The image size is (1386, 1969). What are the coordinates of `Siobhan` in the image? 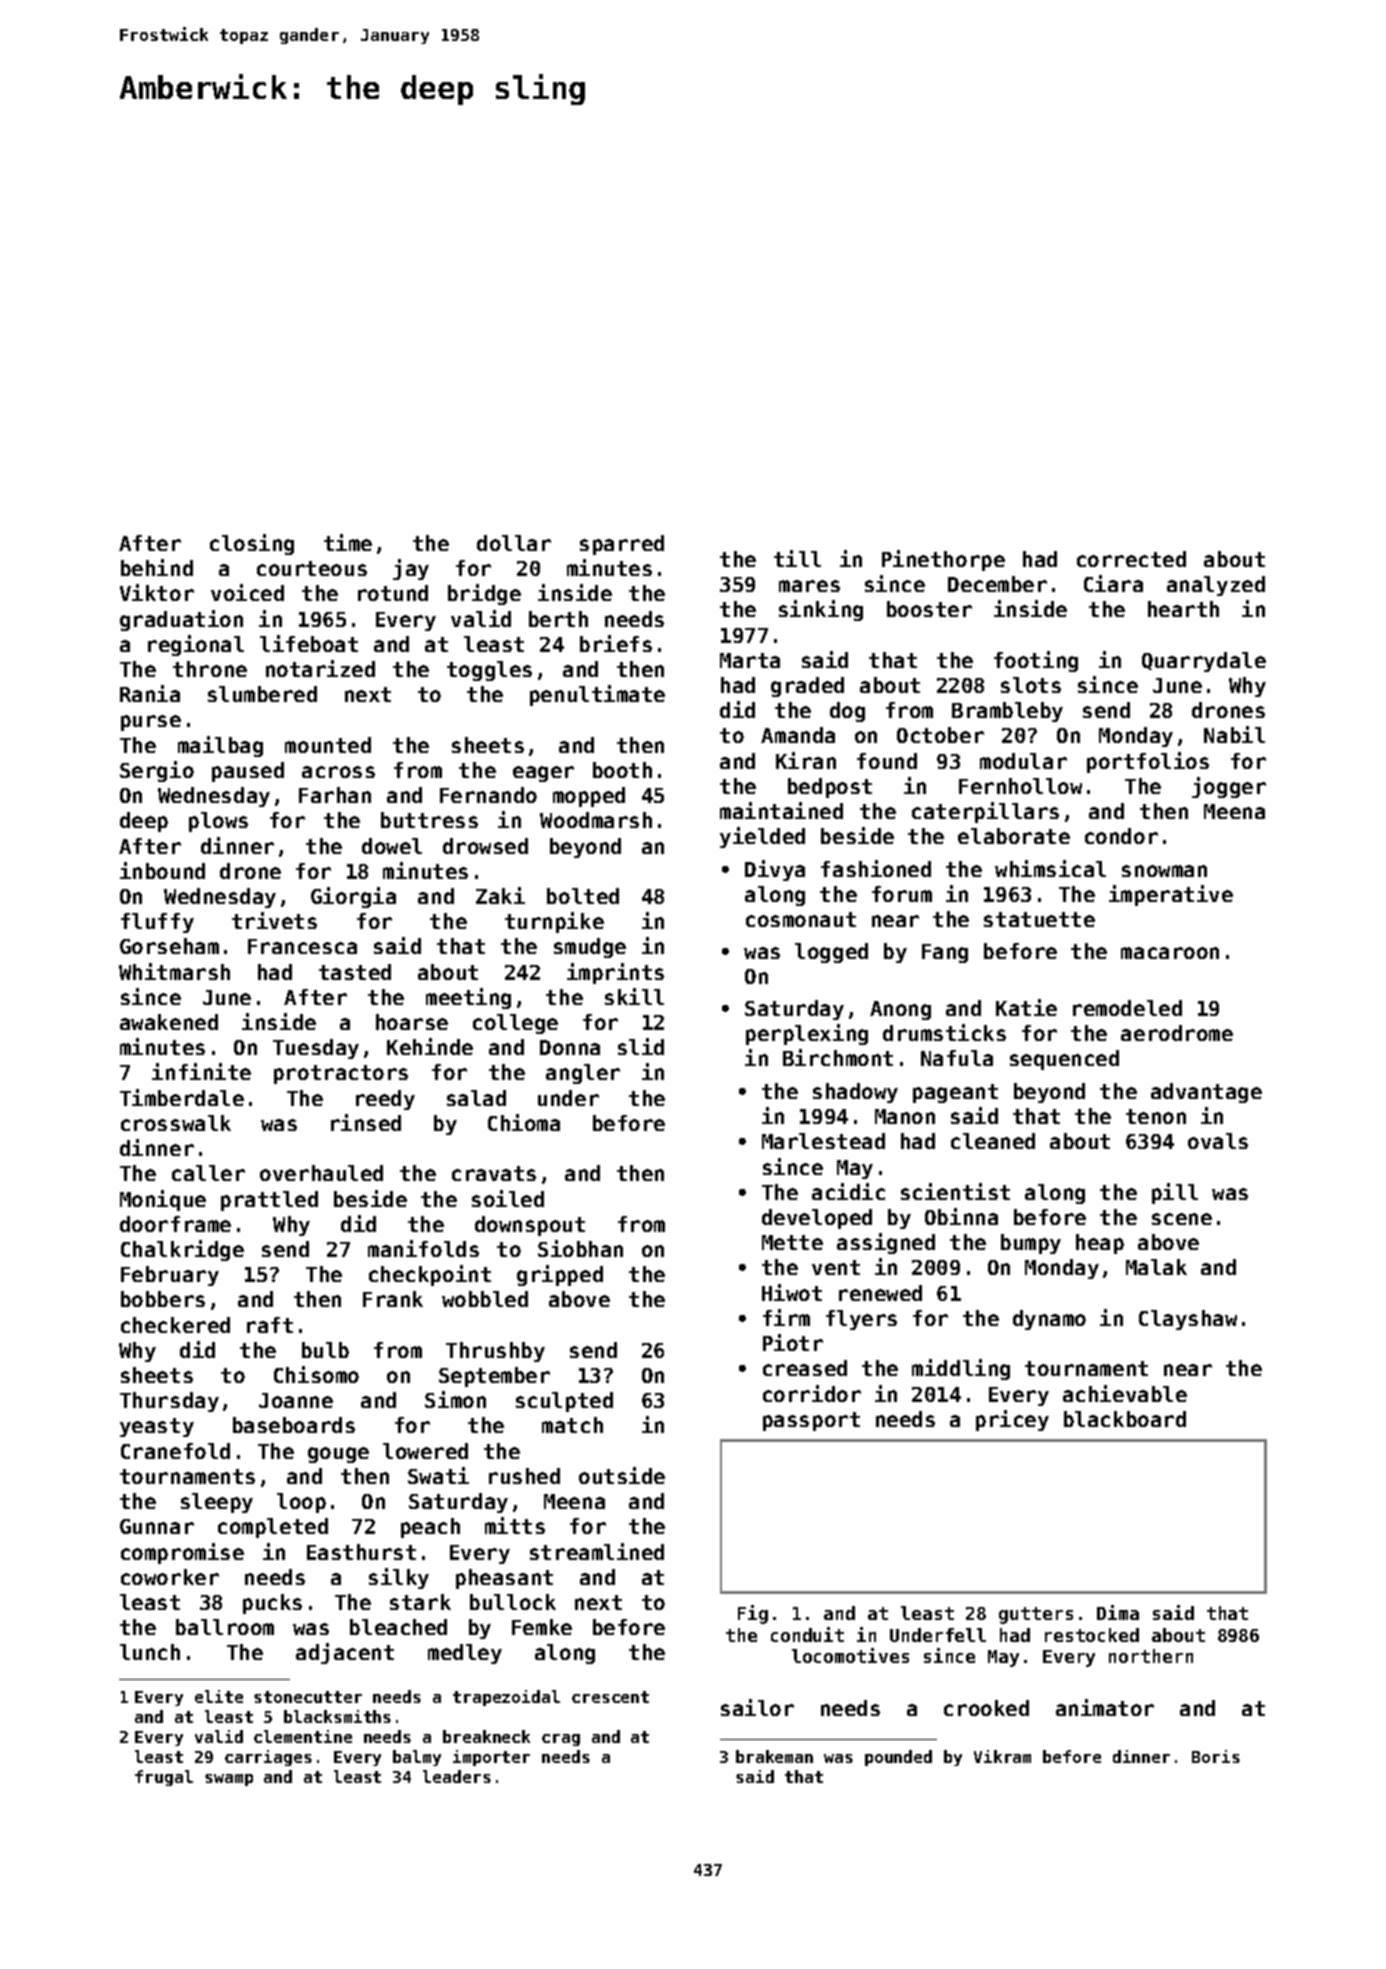 It's located at (580, 1248).
